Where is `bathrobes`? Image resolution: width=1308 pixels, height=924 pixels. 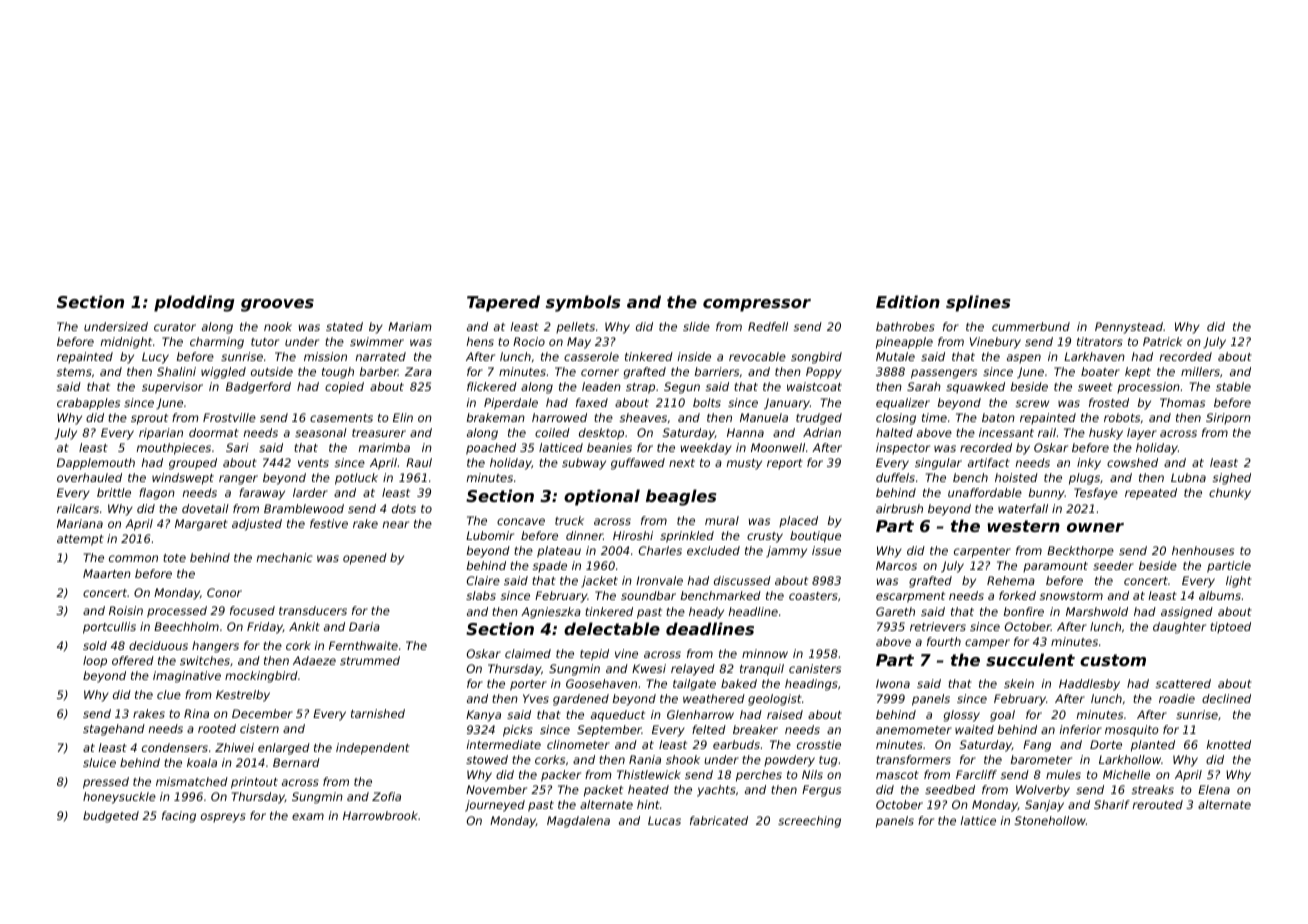 bathrobes is located at coordinates (905, 326).
